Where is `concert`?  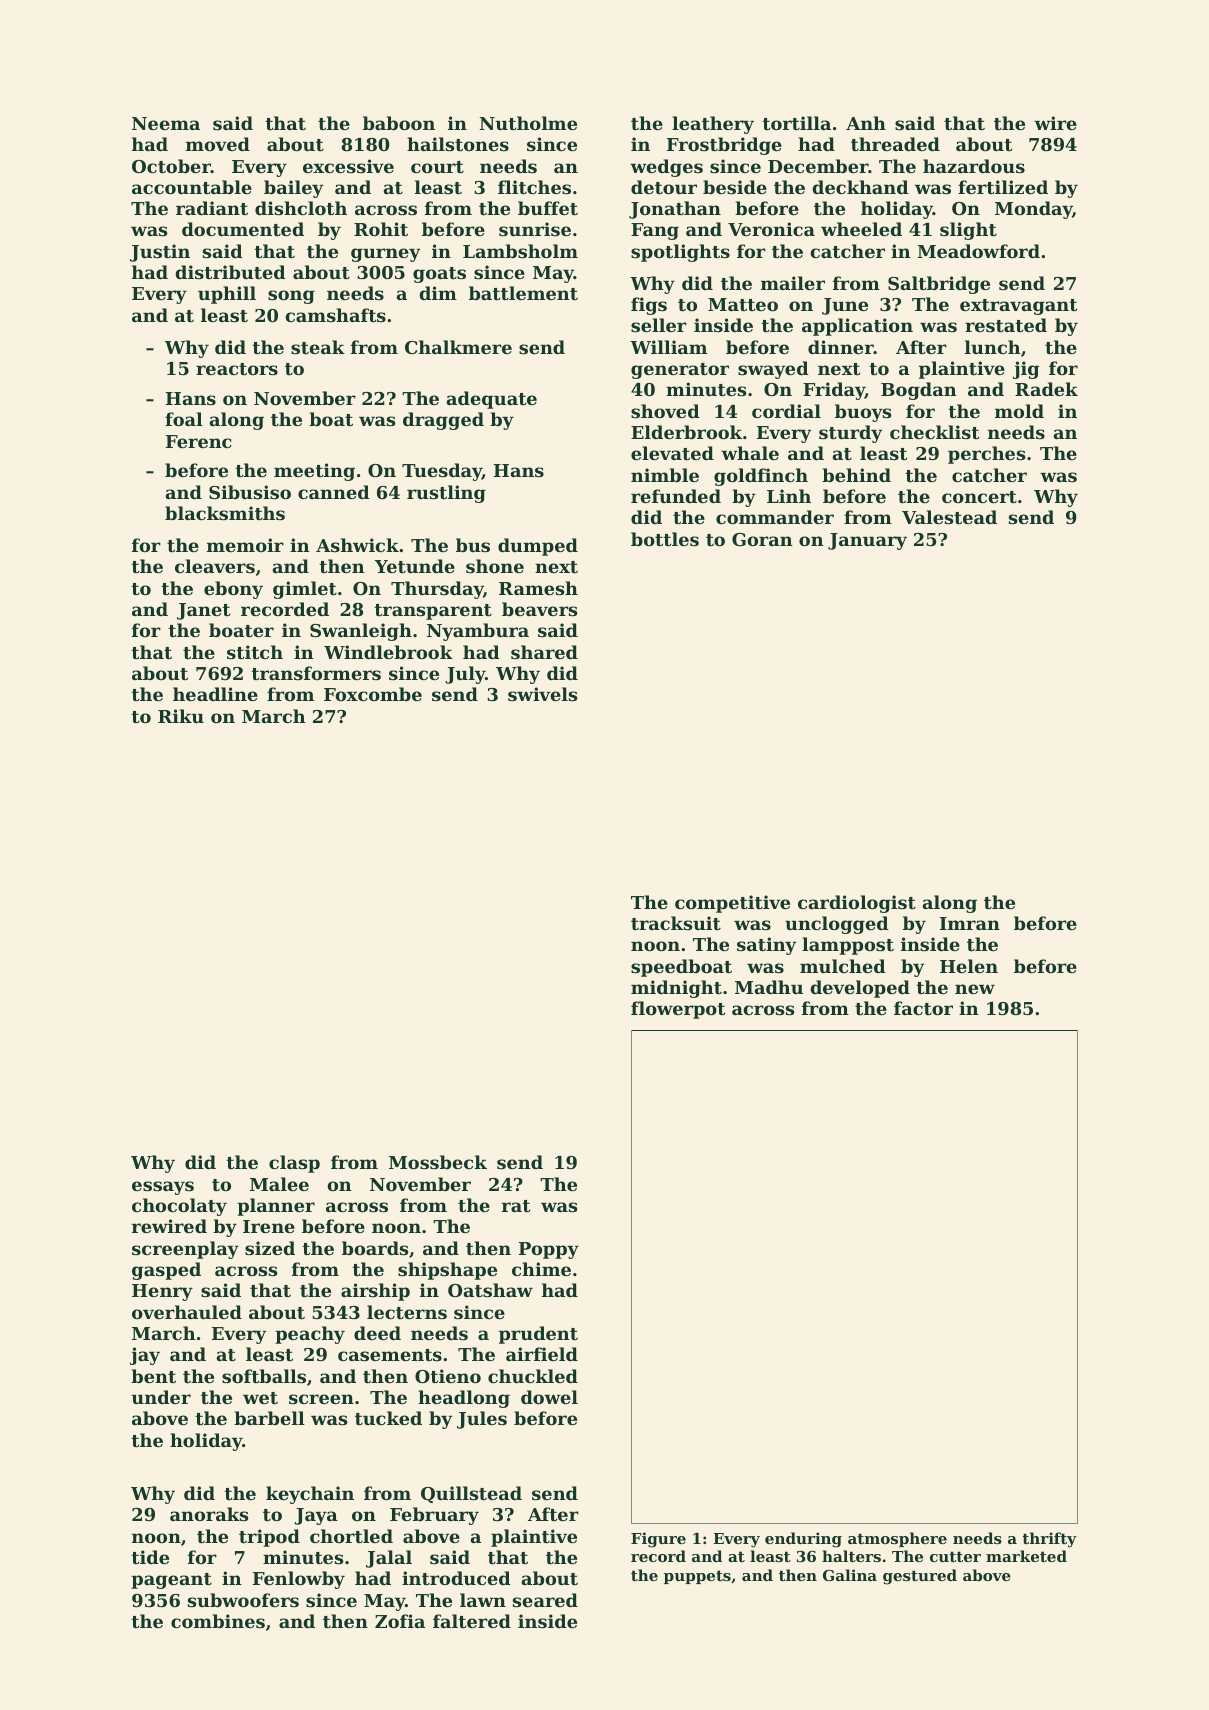 concert is located at coordinates (979, 497).
